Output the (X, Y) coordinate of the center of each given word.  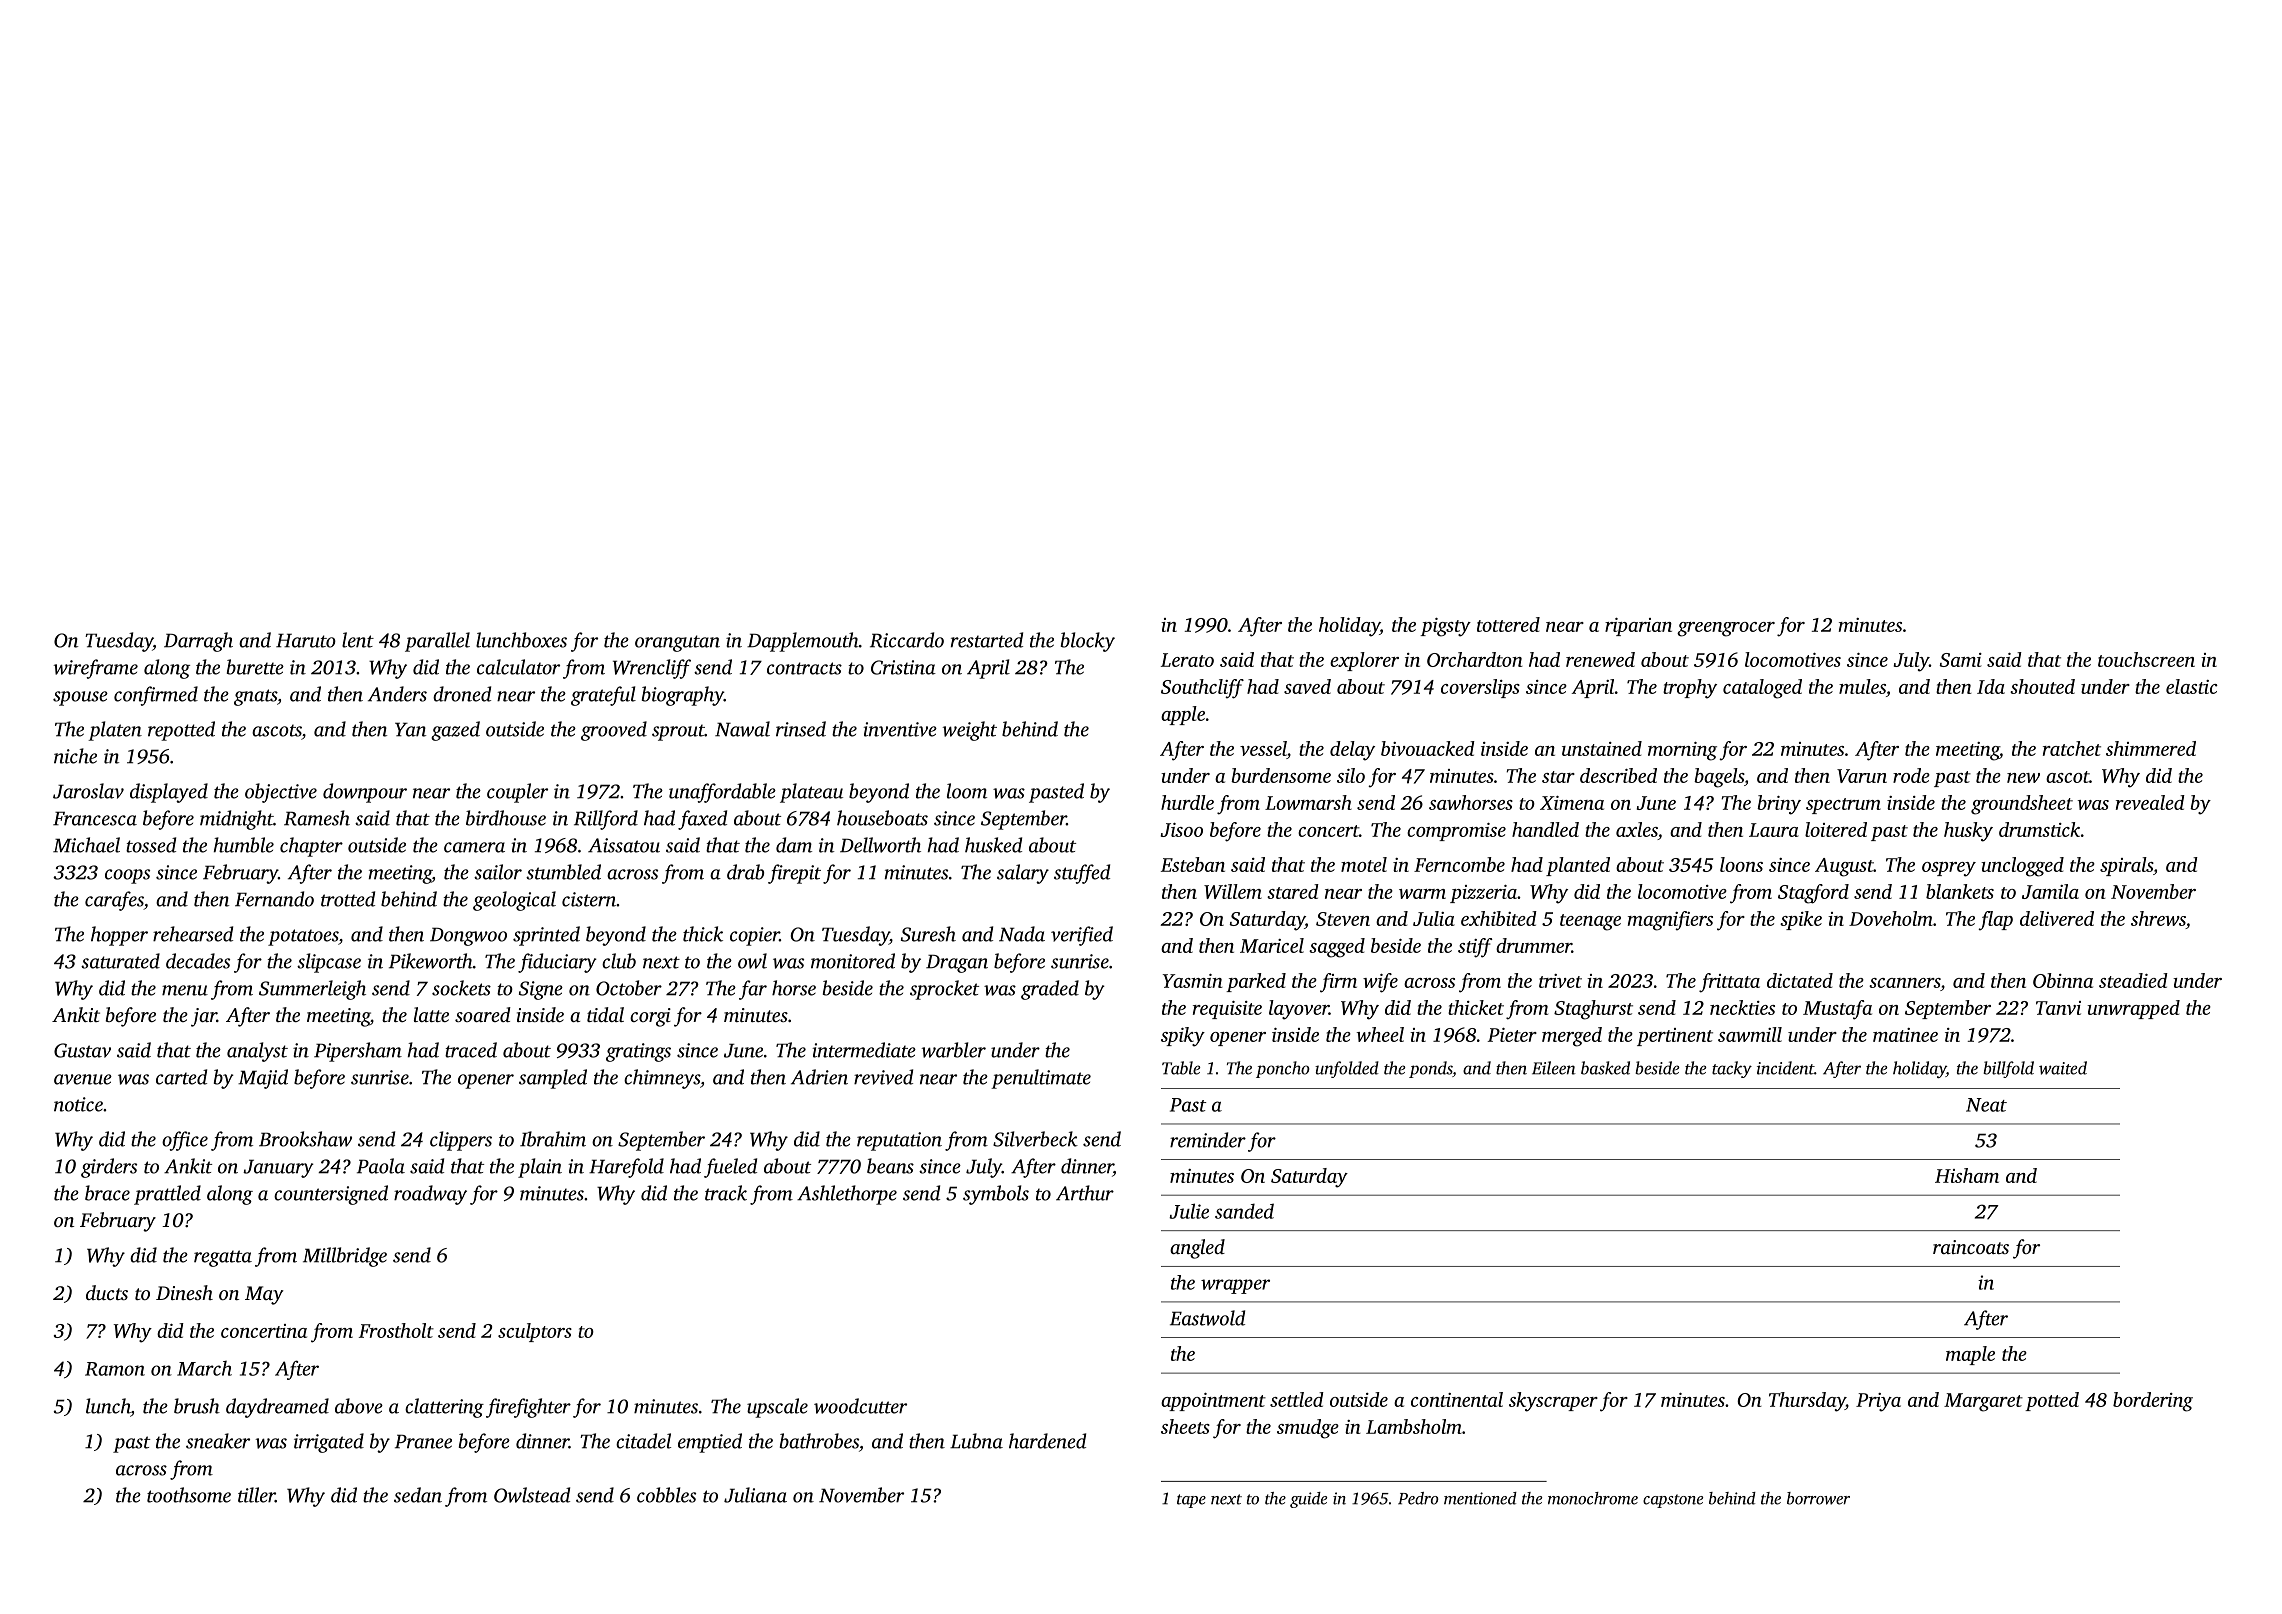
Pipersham (358, 1052)
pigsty (1445, 627)
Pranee (423, 1441)
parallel (437, 642)
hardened (1047, 1441)
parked (1256, 982)
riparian (1638, 627)
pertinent (1675, 1037)
